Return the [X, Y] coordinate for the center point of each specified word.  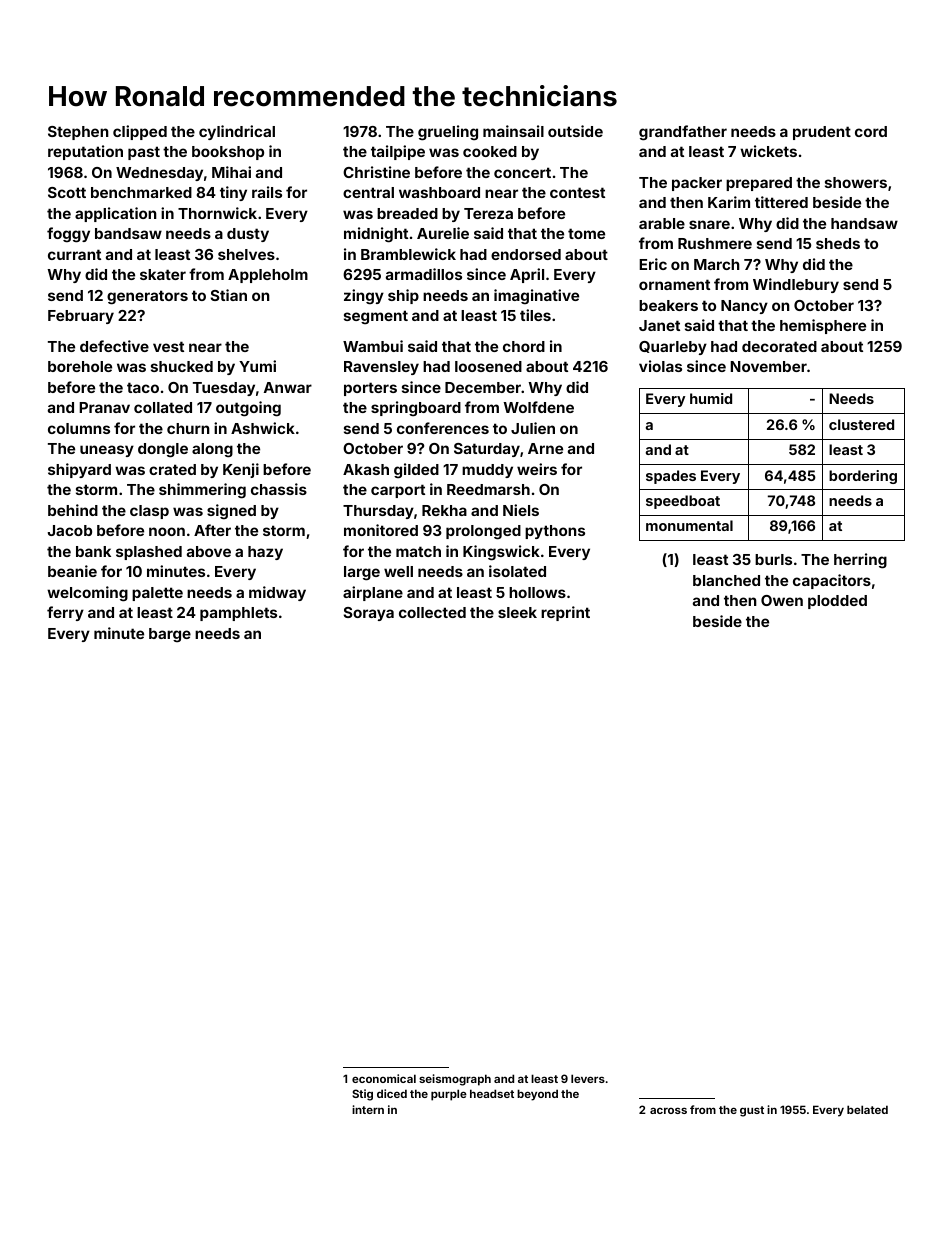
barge [170, 635]
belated [867, 1109]
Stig [362, 1095]
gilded [416, 470]
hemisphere [823, 326]
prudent [822, 133]
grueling [448, 133]
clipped [140, 132]
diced [392, 1093]
